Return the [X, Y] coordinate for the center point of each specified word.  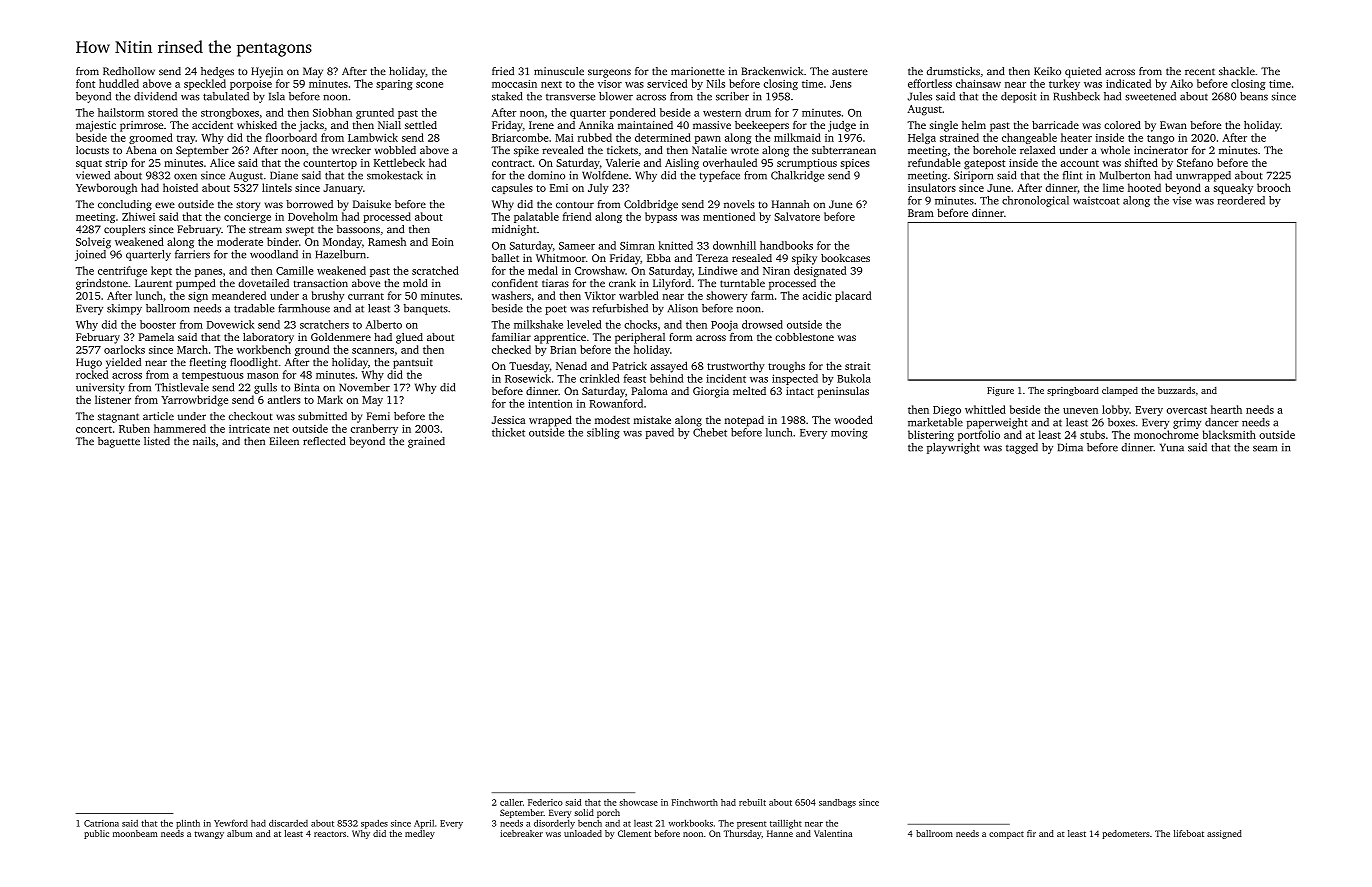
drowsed [762, 324]
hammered [180, 428]
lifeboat [1189, 833]
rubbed [595, 137]
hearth [1226, 409]
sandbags [837, 803]
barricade [1055, 125]
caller [511, 802]
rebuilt [752, 802]
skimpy [124, 309]
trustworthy [736, 367]
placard [853, 296]
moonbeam [135, 833]
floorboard [291, 137]
